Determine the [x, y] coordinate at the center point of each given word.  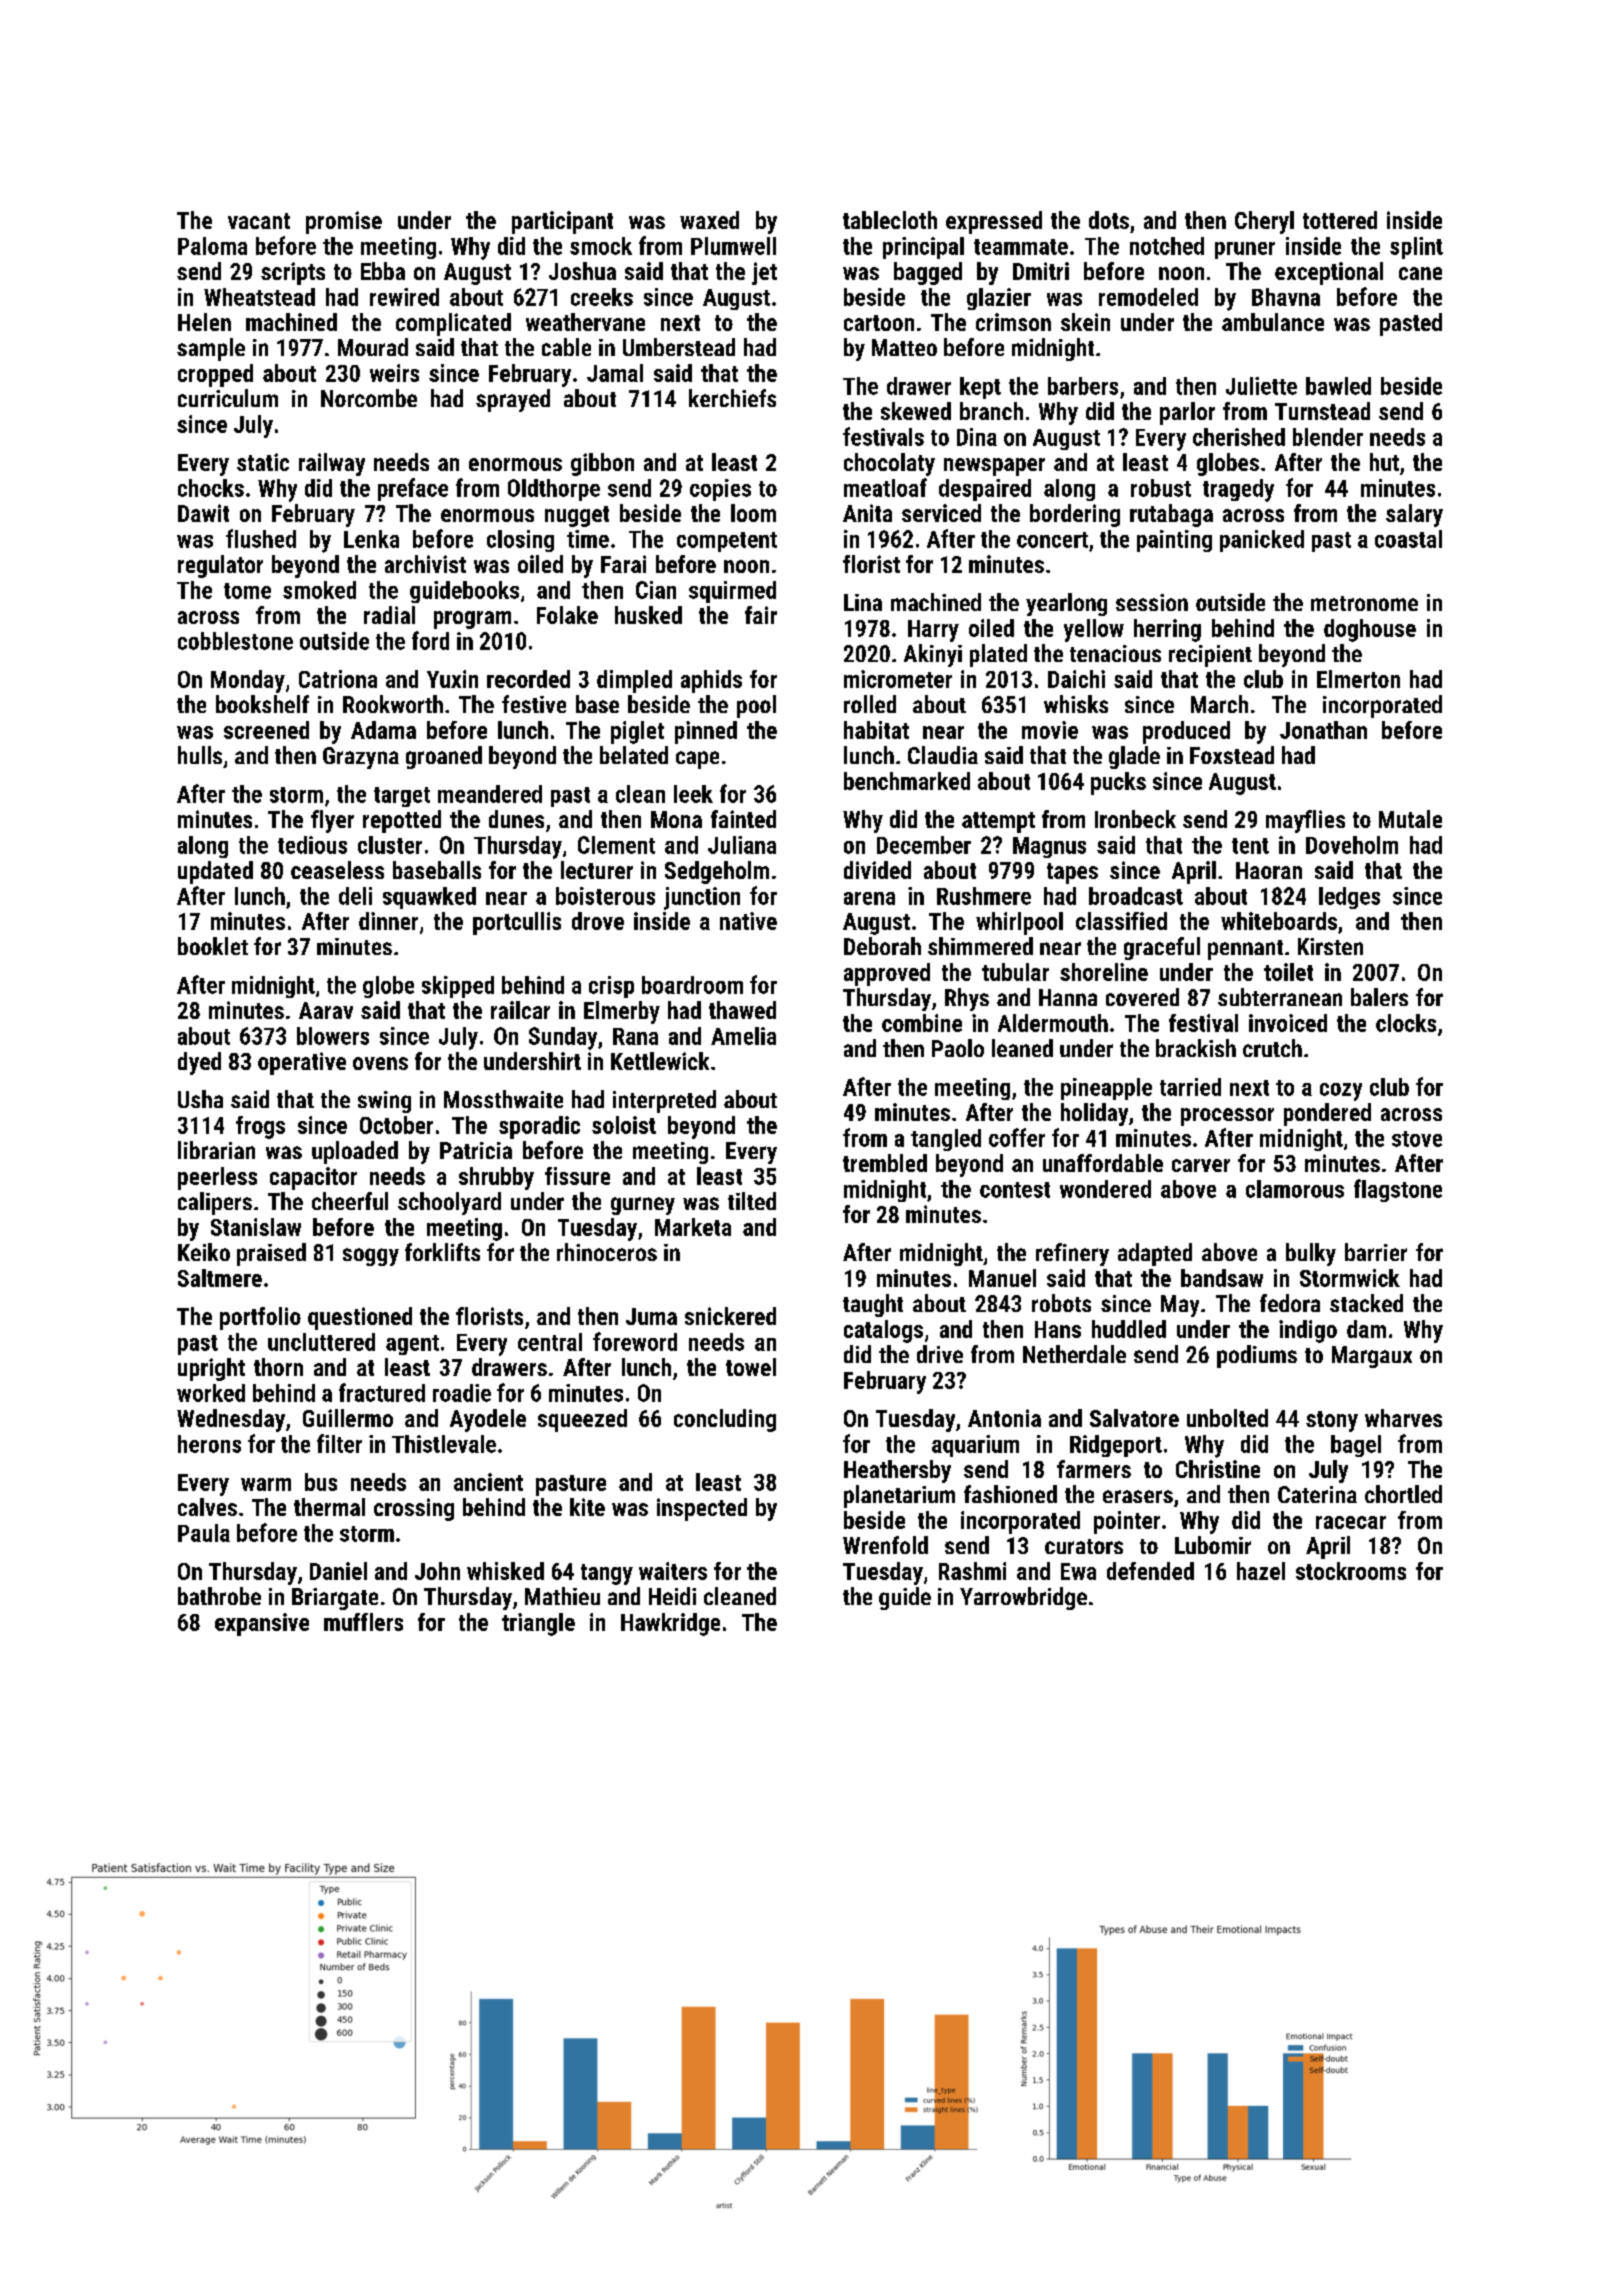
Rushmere [984, 896]
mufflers [363, 1622]
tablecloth [890, 220]
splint [1416, 248]
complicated [453, 324]
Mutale [1410, 819]
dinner [388, 921]
